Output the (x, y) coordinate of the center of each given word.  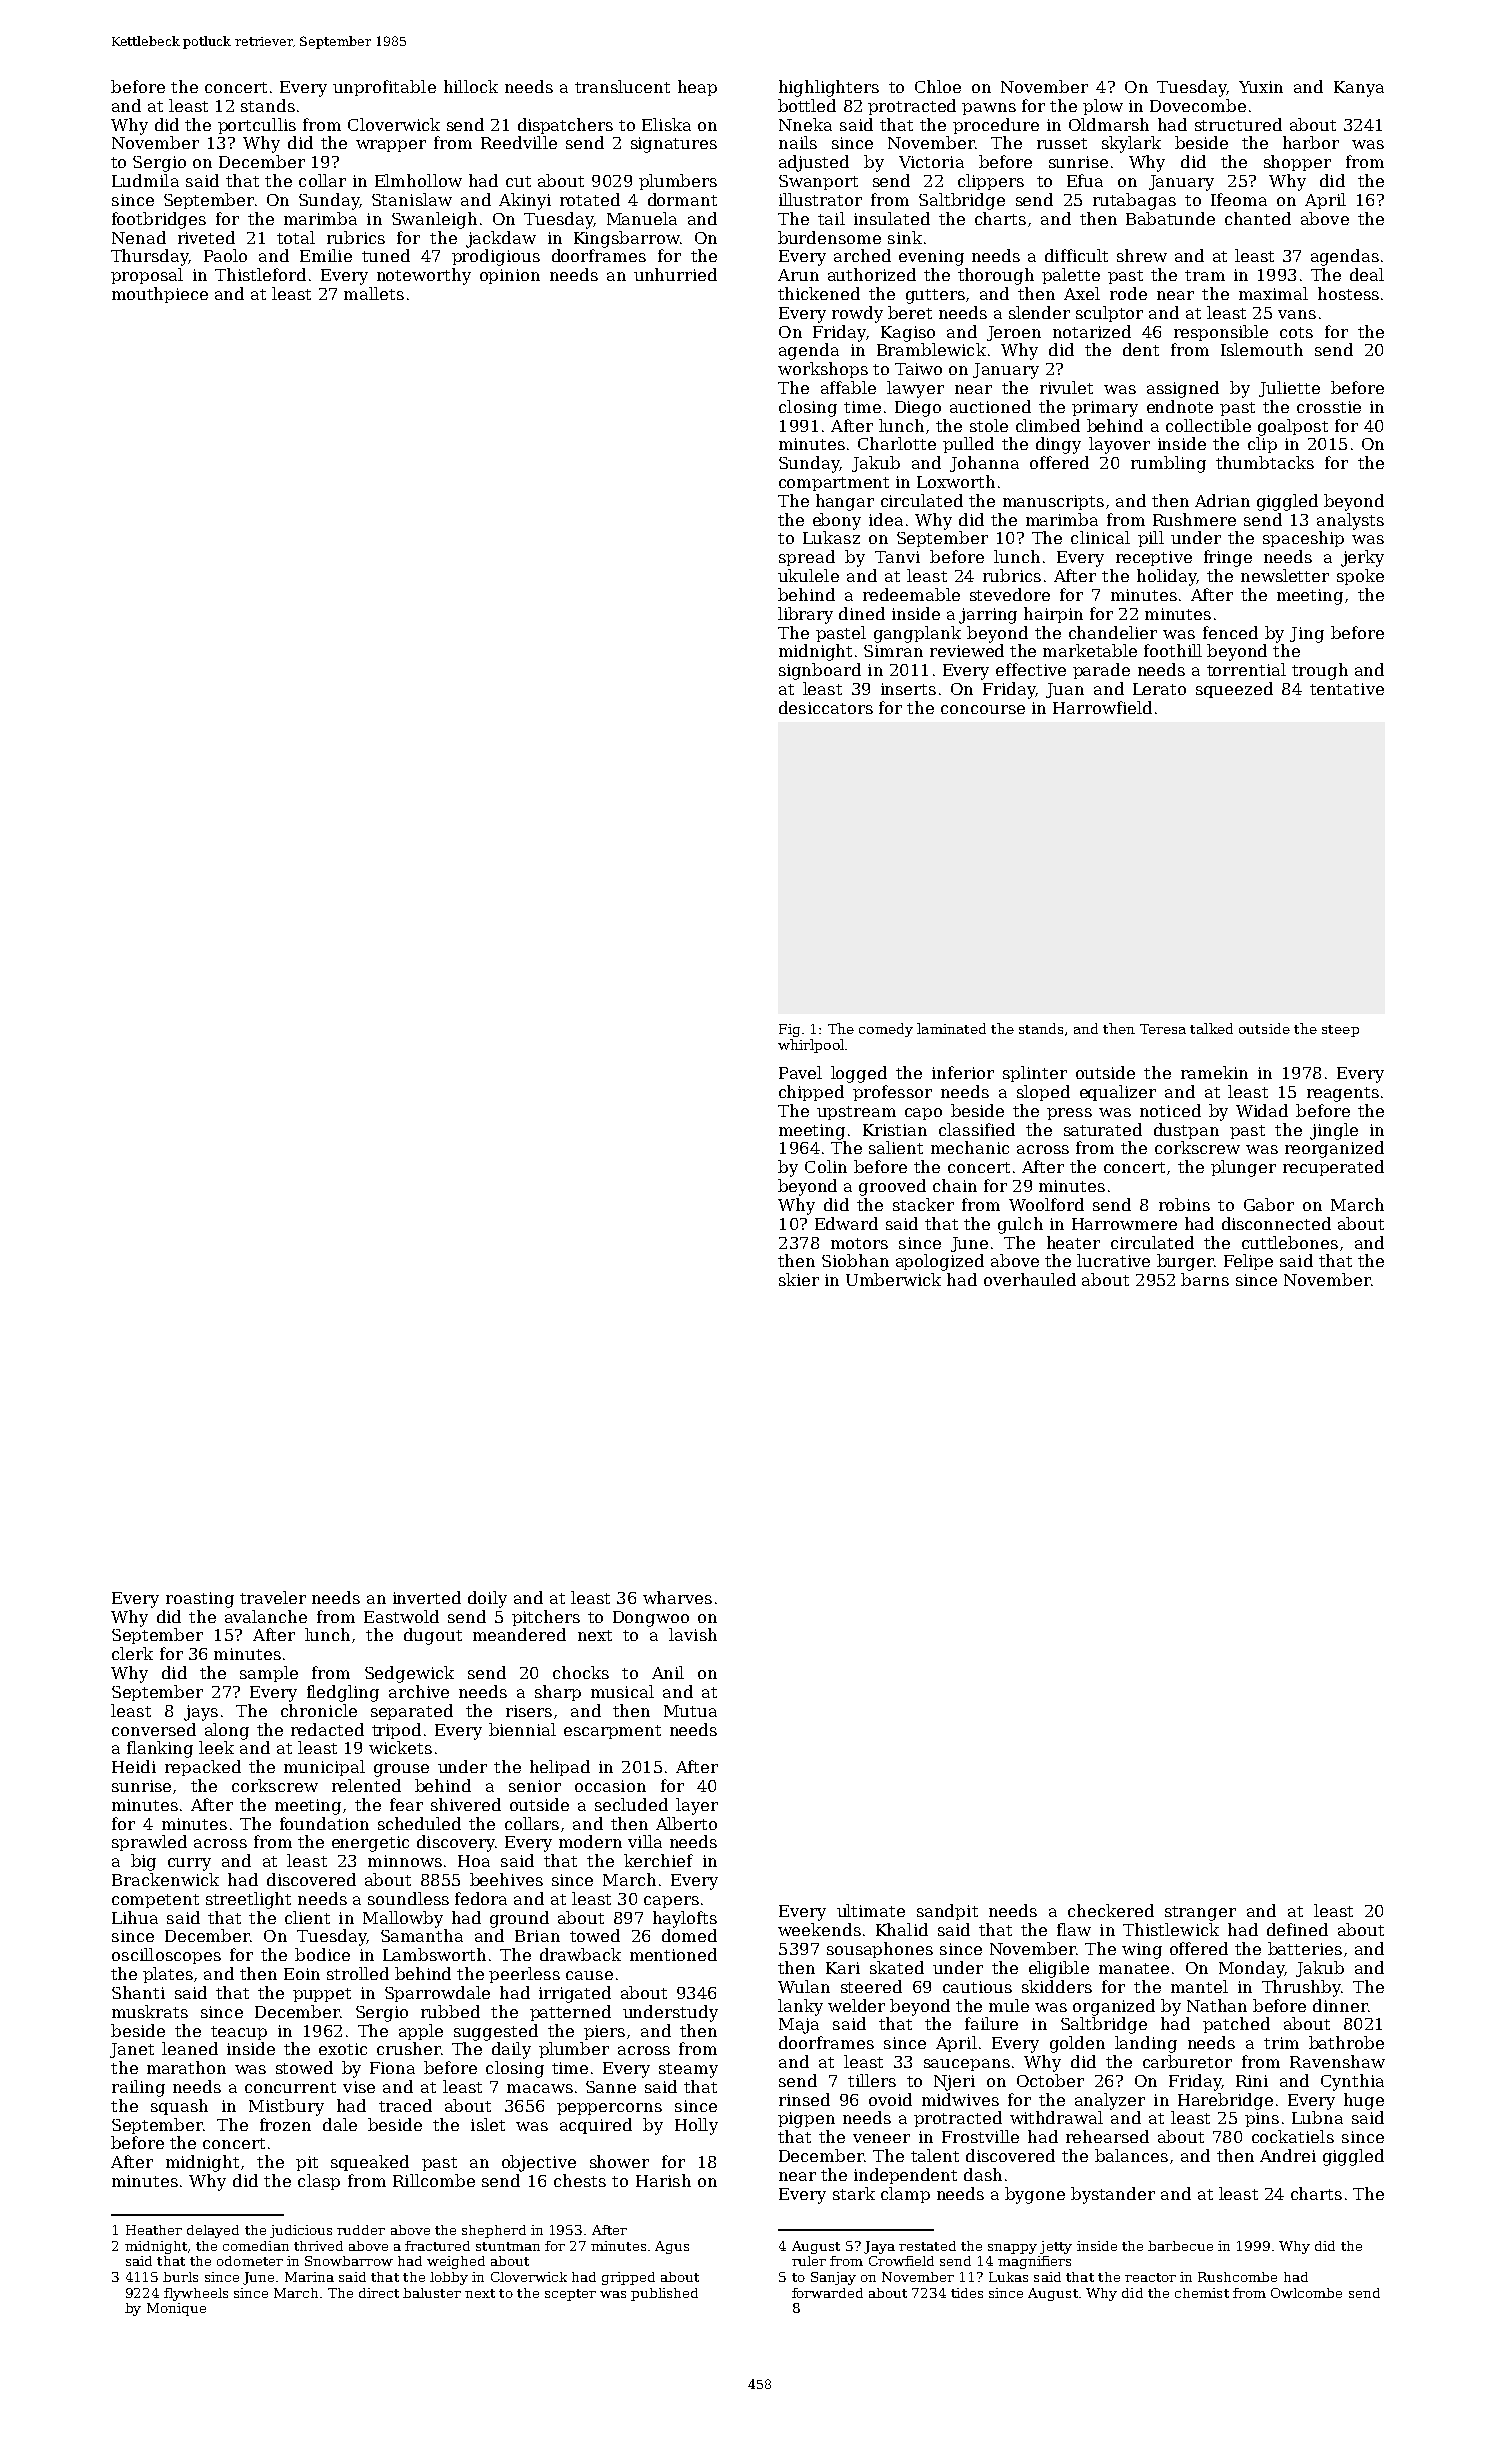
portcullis (257, 126)
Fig (789, 1030)
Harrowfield (1102, 707)
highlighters (829, 88)
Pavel (800, 1072)
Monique (176, 2309)
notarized (1092, 331)
